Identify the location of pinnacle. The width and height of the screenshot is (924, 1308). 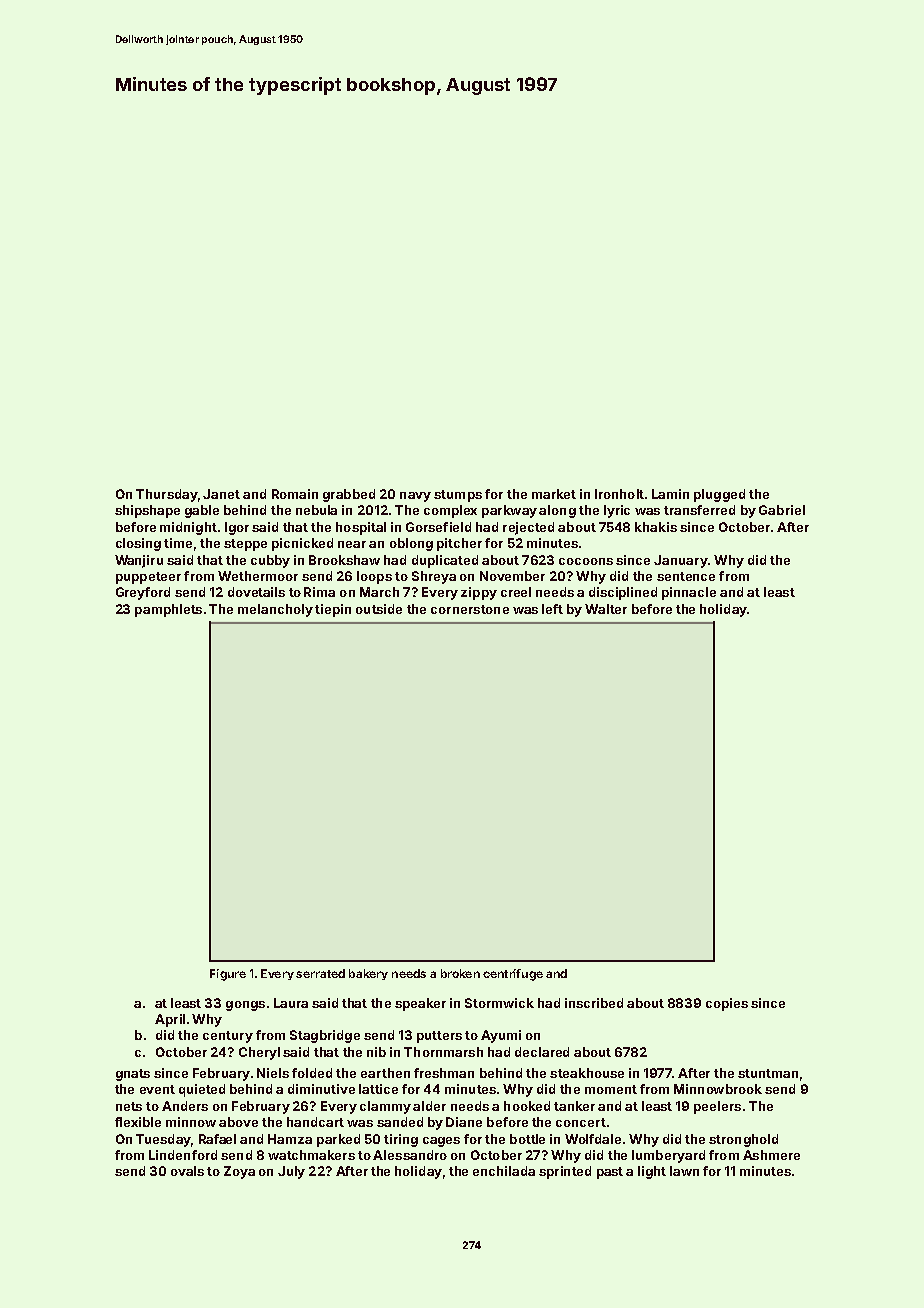
(689, 593).
